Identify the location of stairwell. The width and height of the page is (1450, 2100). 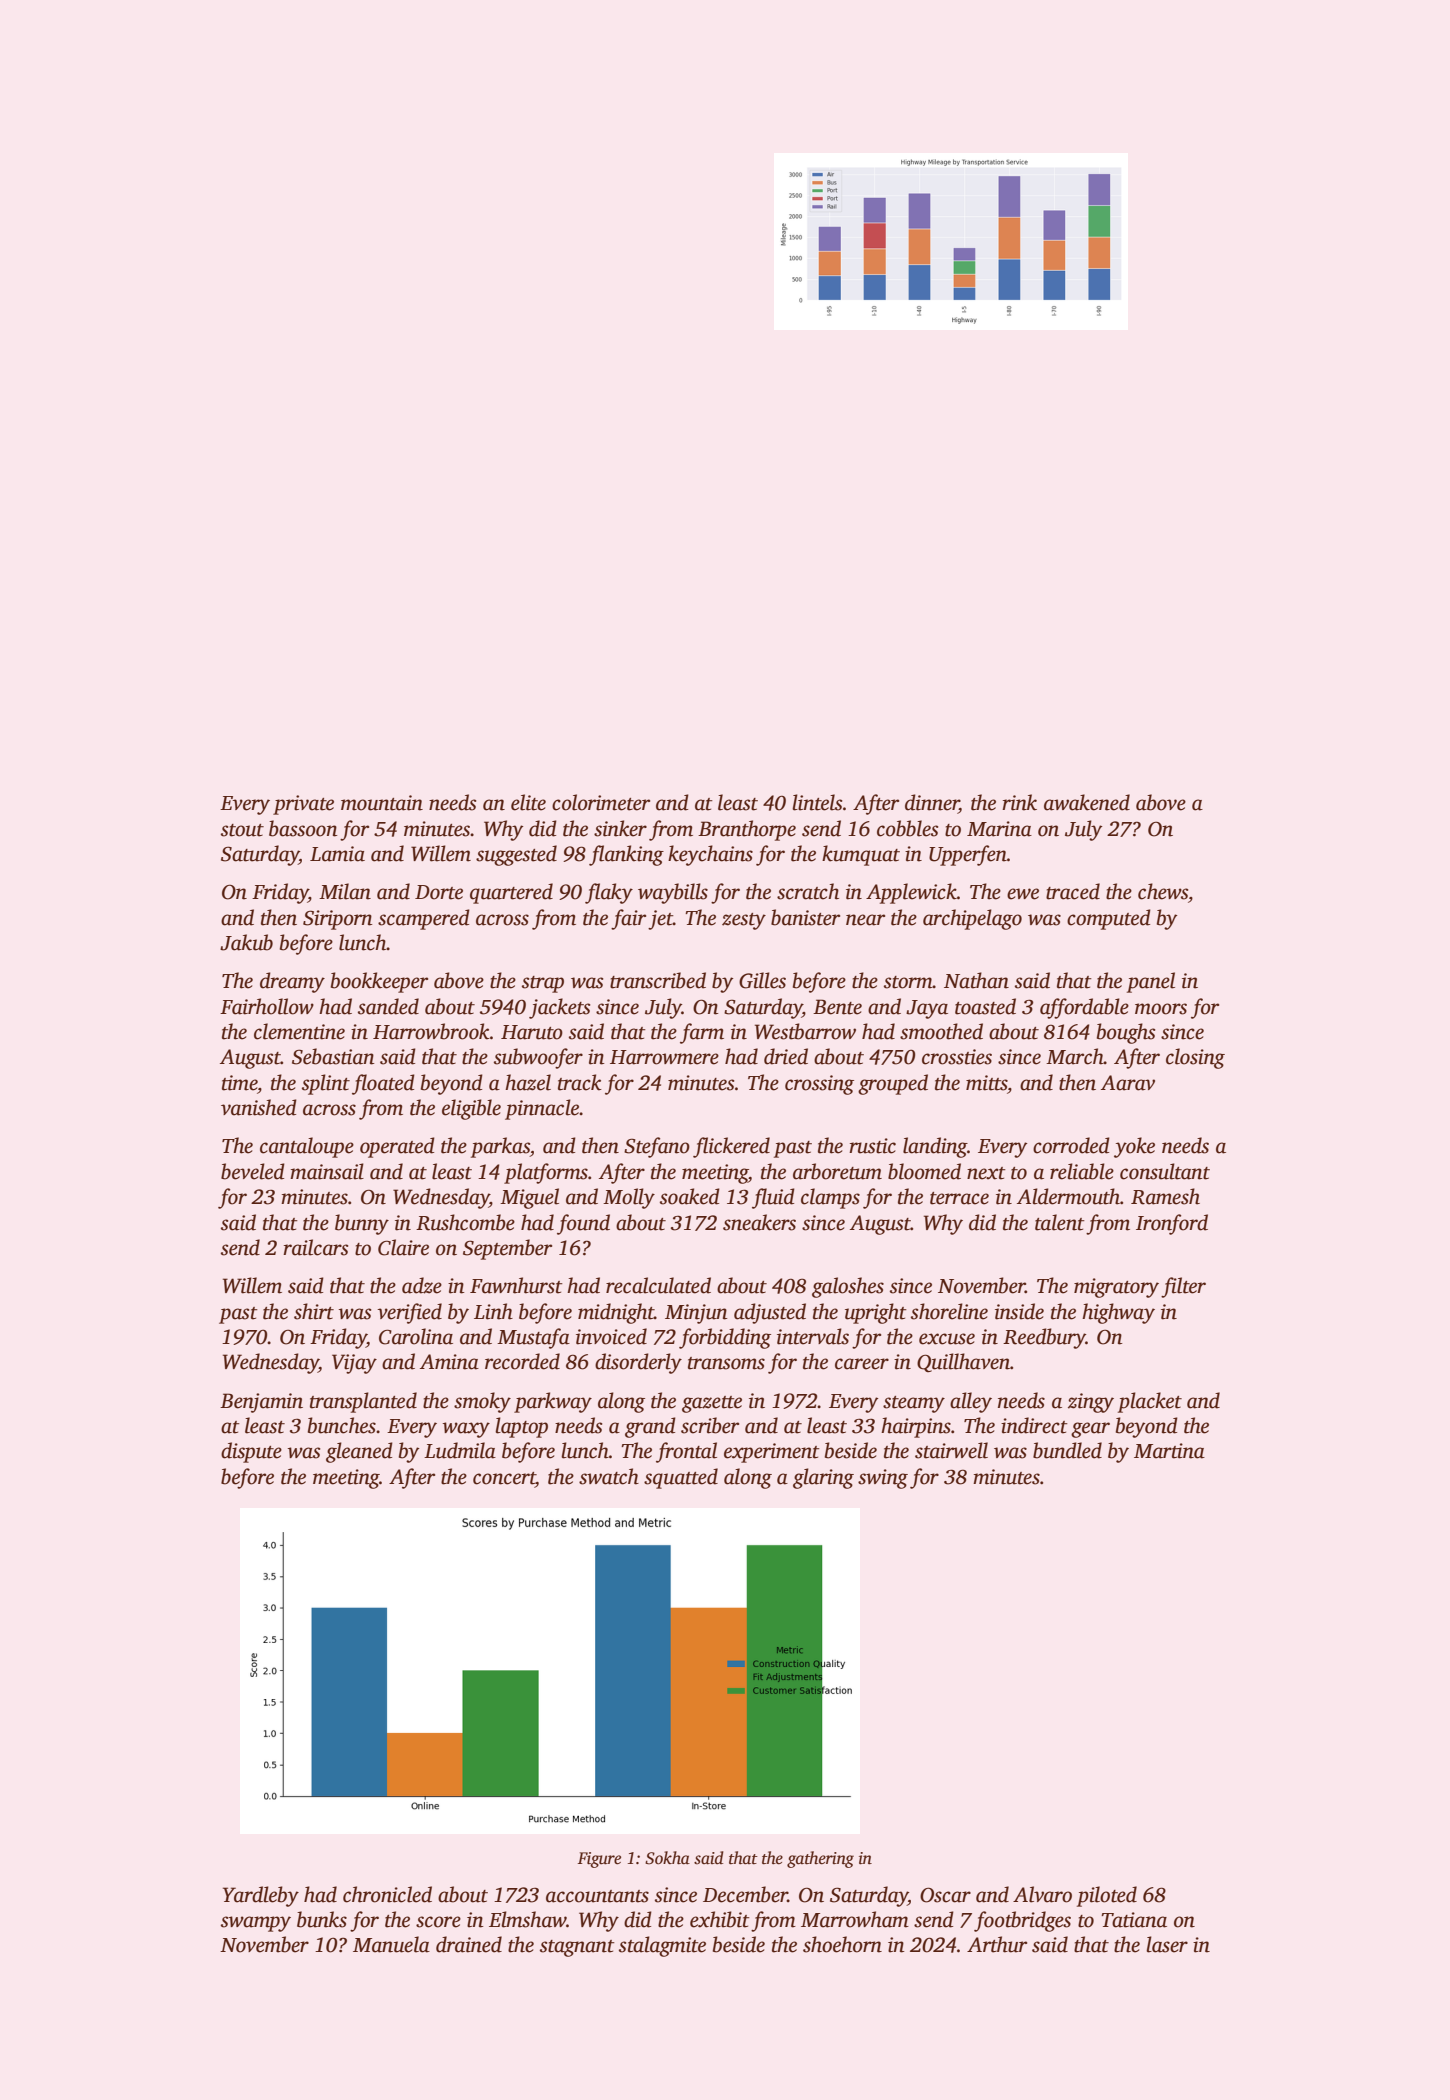
(951, 1450).
